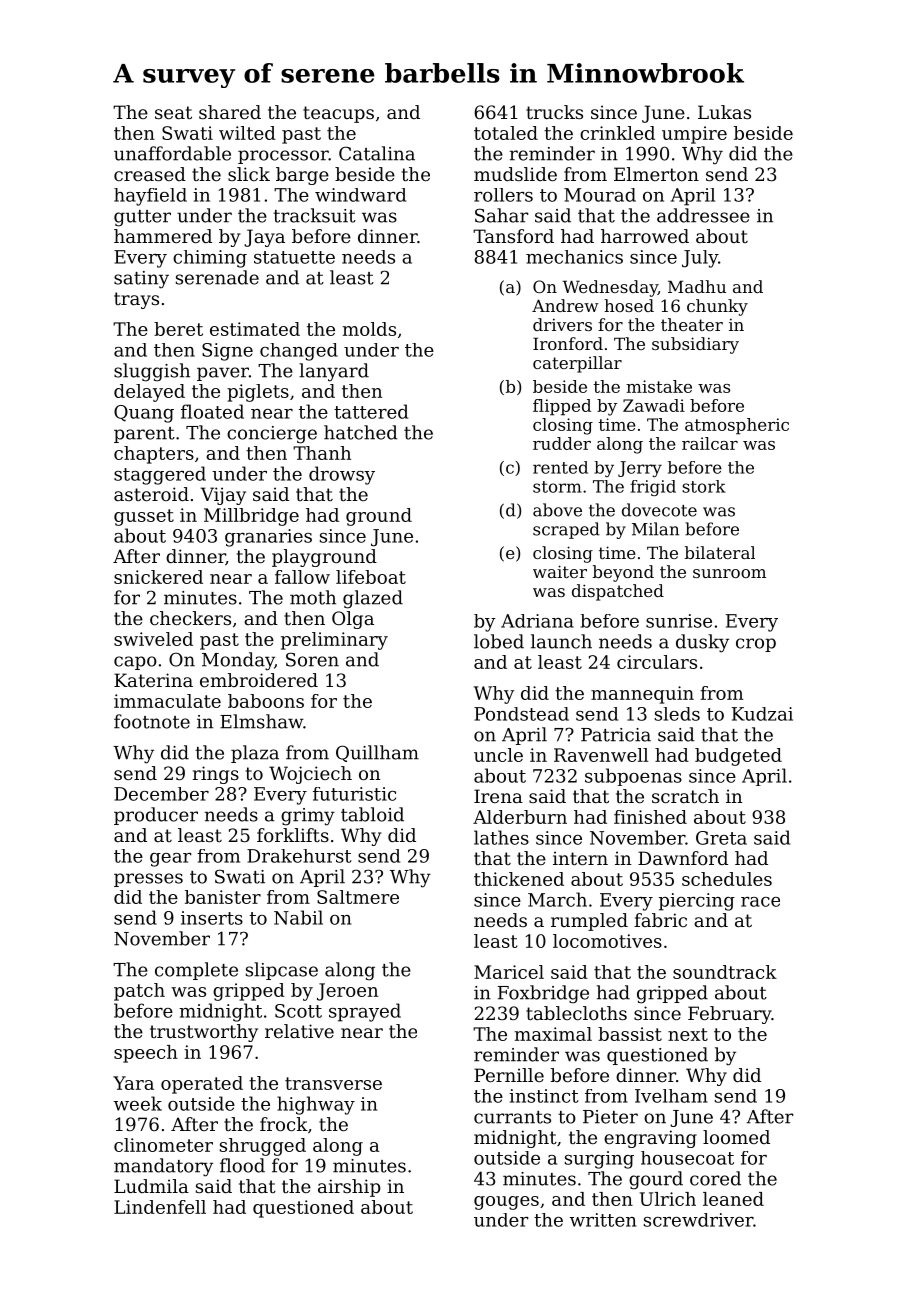  I want to click on gouges, so click(506, 1203).
